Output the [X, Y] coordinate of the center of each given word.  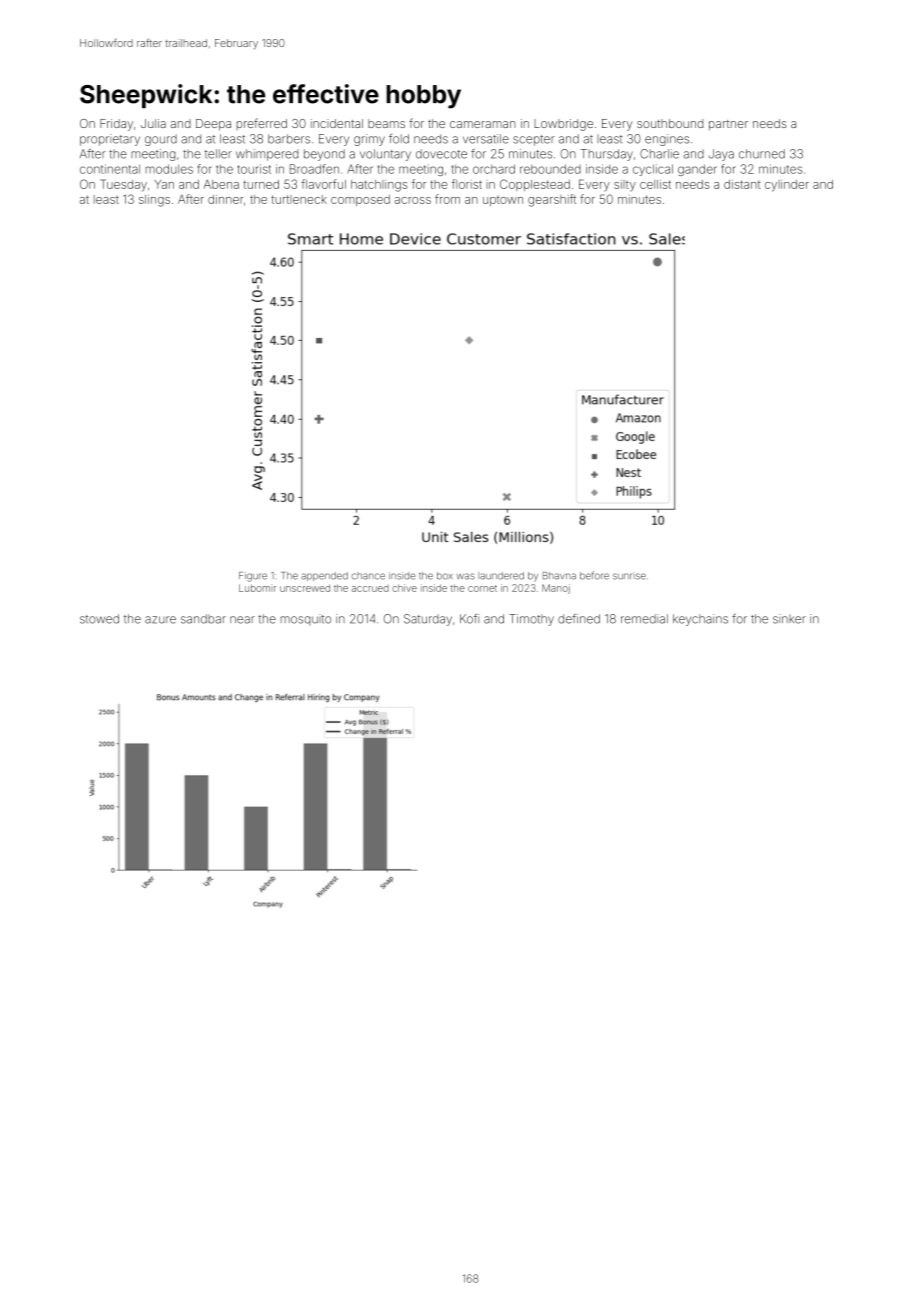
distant [742, 184]
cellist [655, 184]
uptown [503, 201]
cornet [482, 588]
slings [154, 201]
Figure [253, 577]
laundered [501, 576]
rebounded [550, 169]
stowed [99, 619]
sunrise [629, 576]
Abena [221, 184]
